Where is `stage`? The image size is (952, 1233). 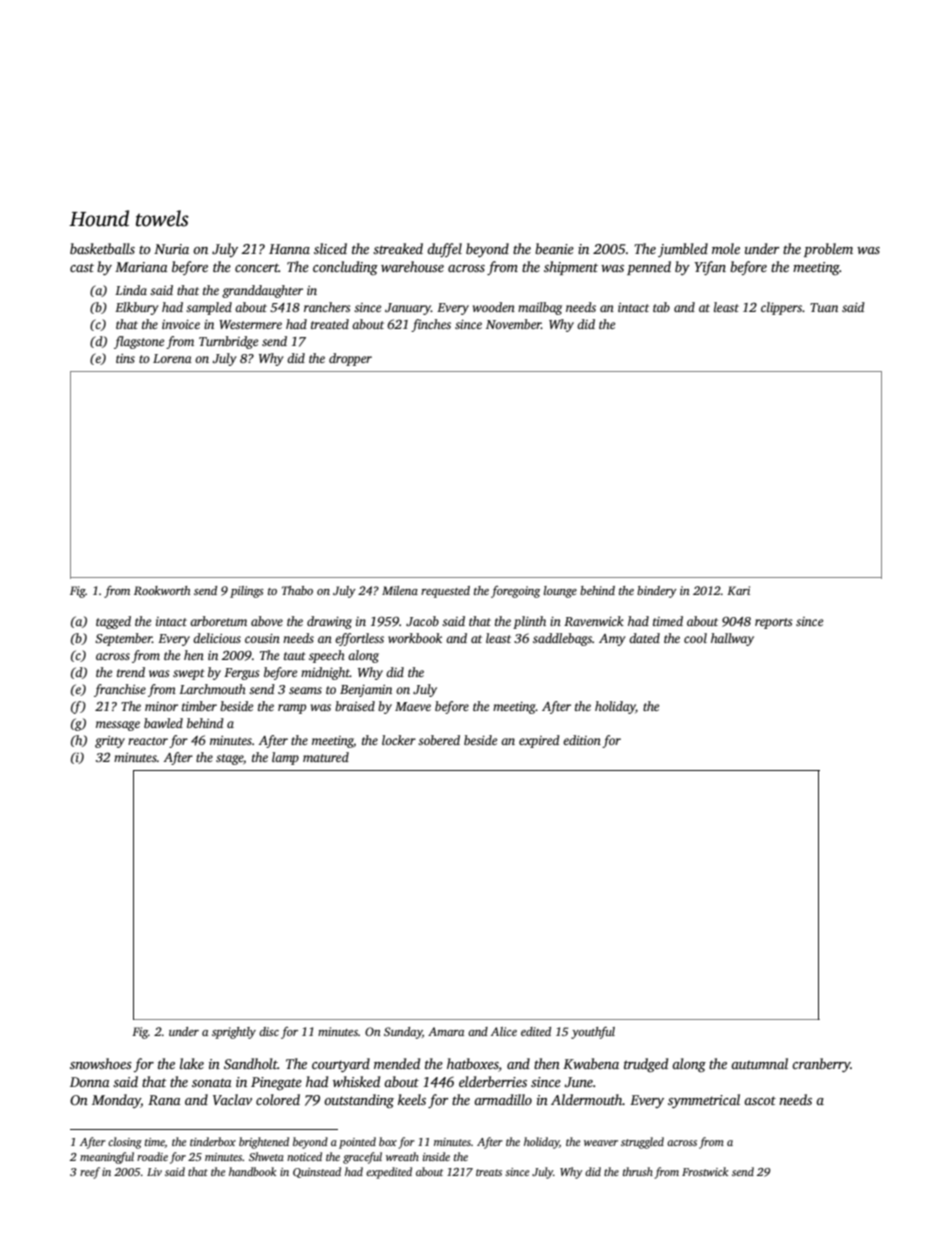 stage is located at coordinates (229, 759).
